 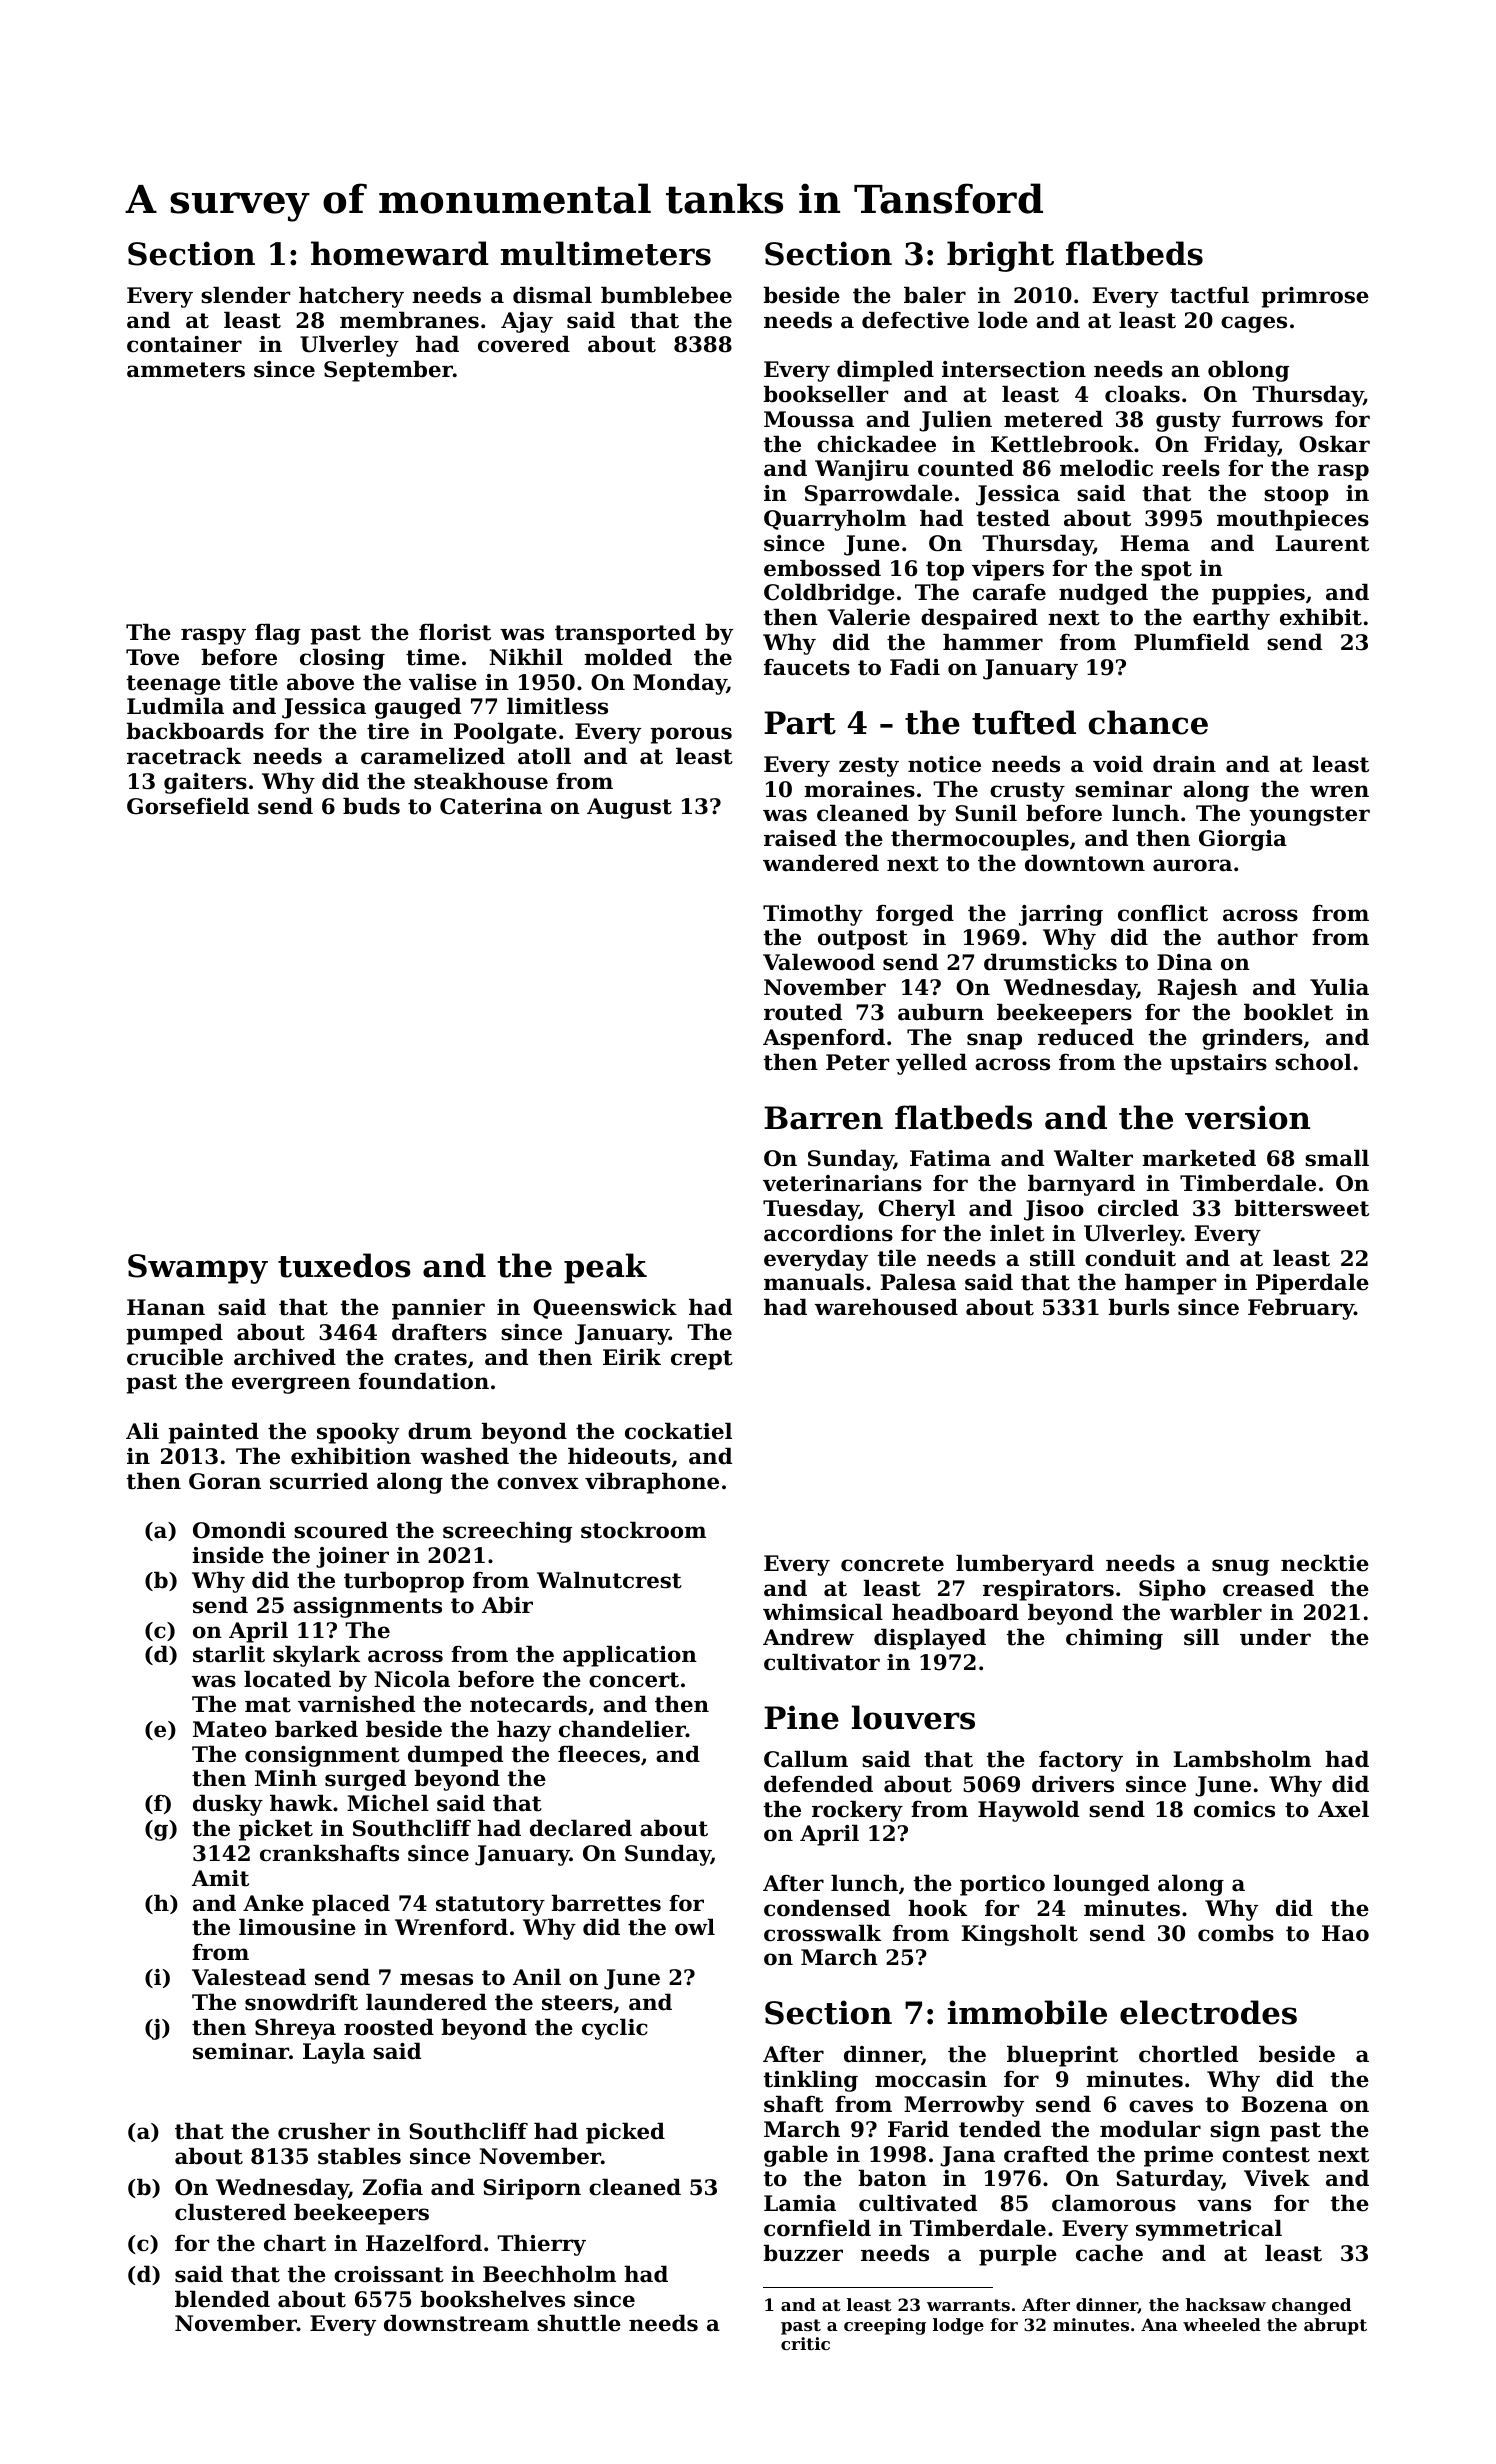 I want to click on metered, so click(x=1053, y=419).
